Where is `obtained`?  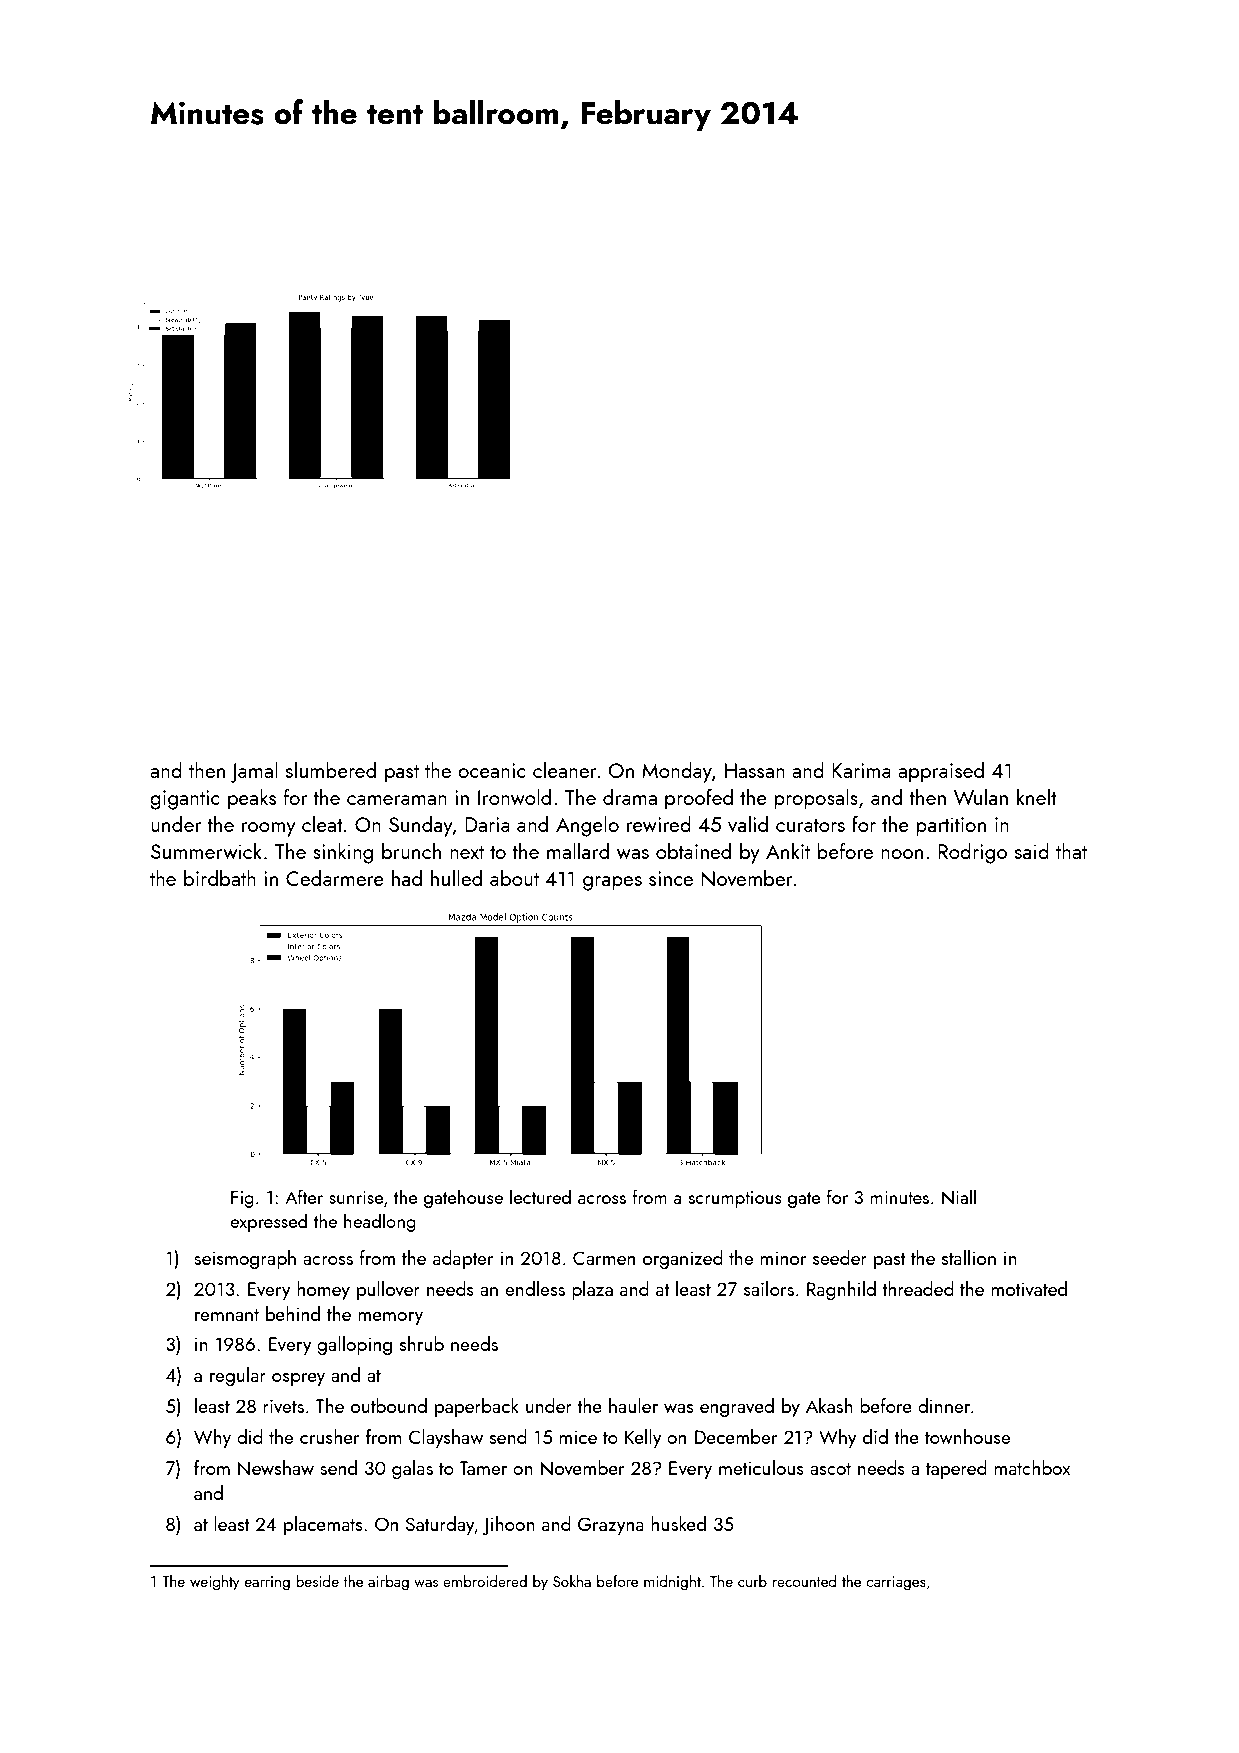 obtained is located at coordinates (693, 851).
